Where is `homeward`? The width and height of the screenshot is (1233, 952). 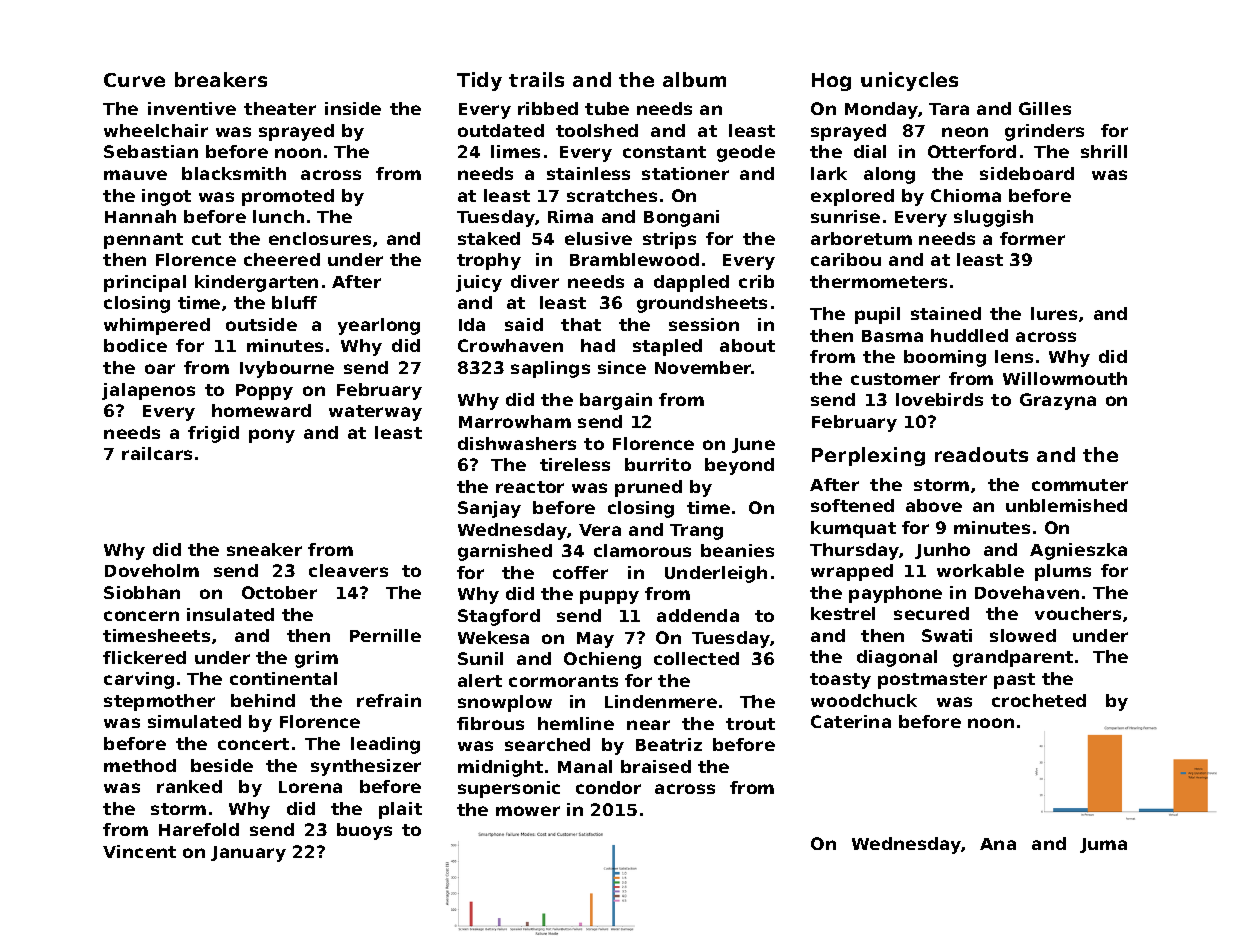 homeward is located at coordinates (261, 410).
